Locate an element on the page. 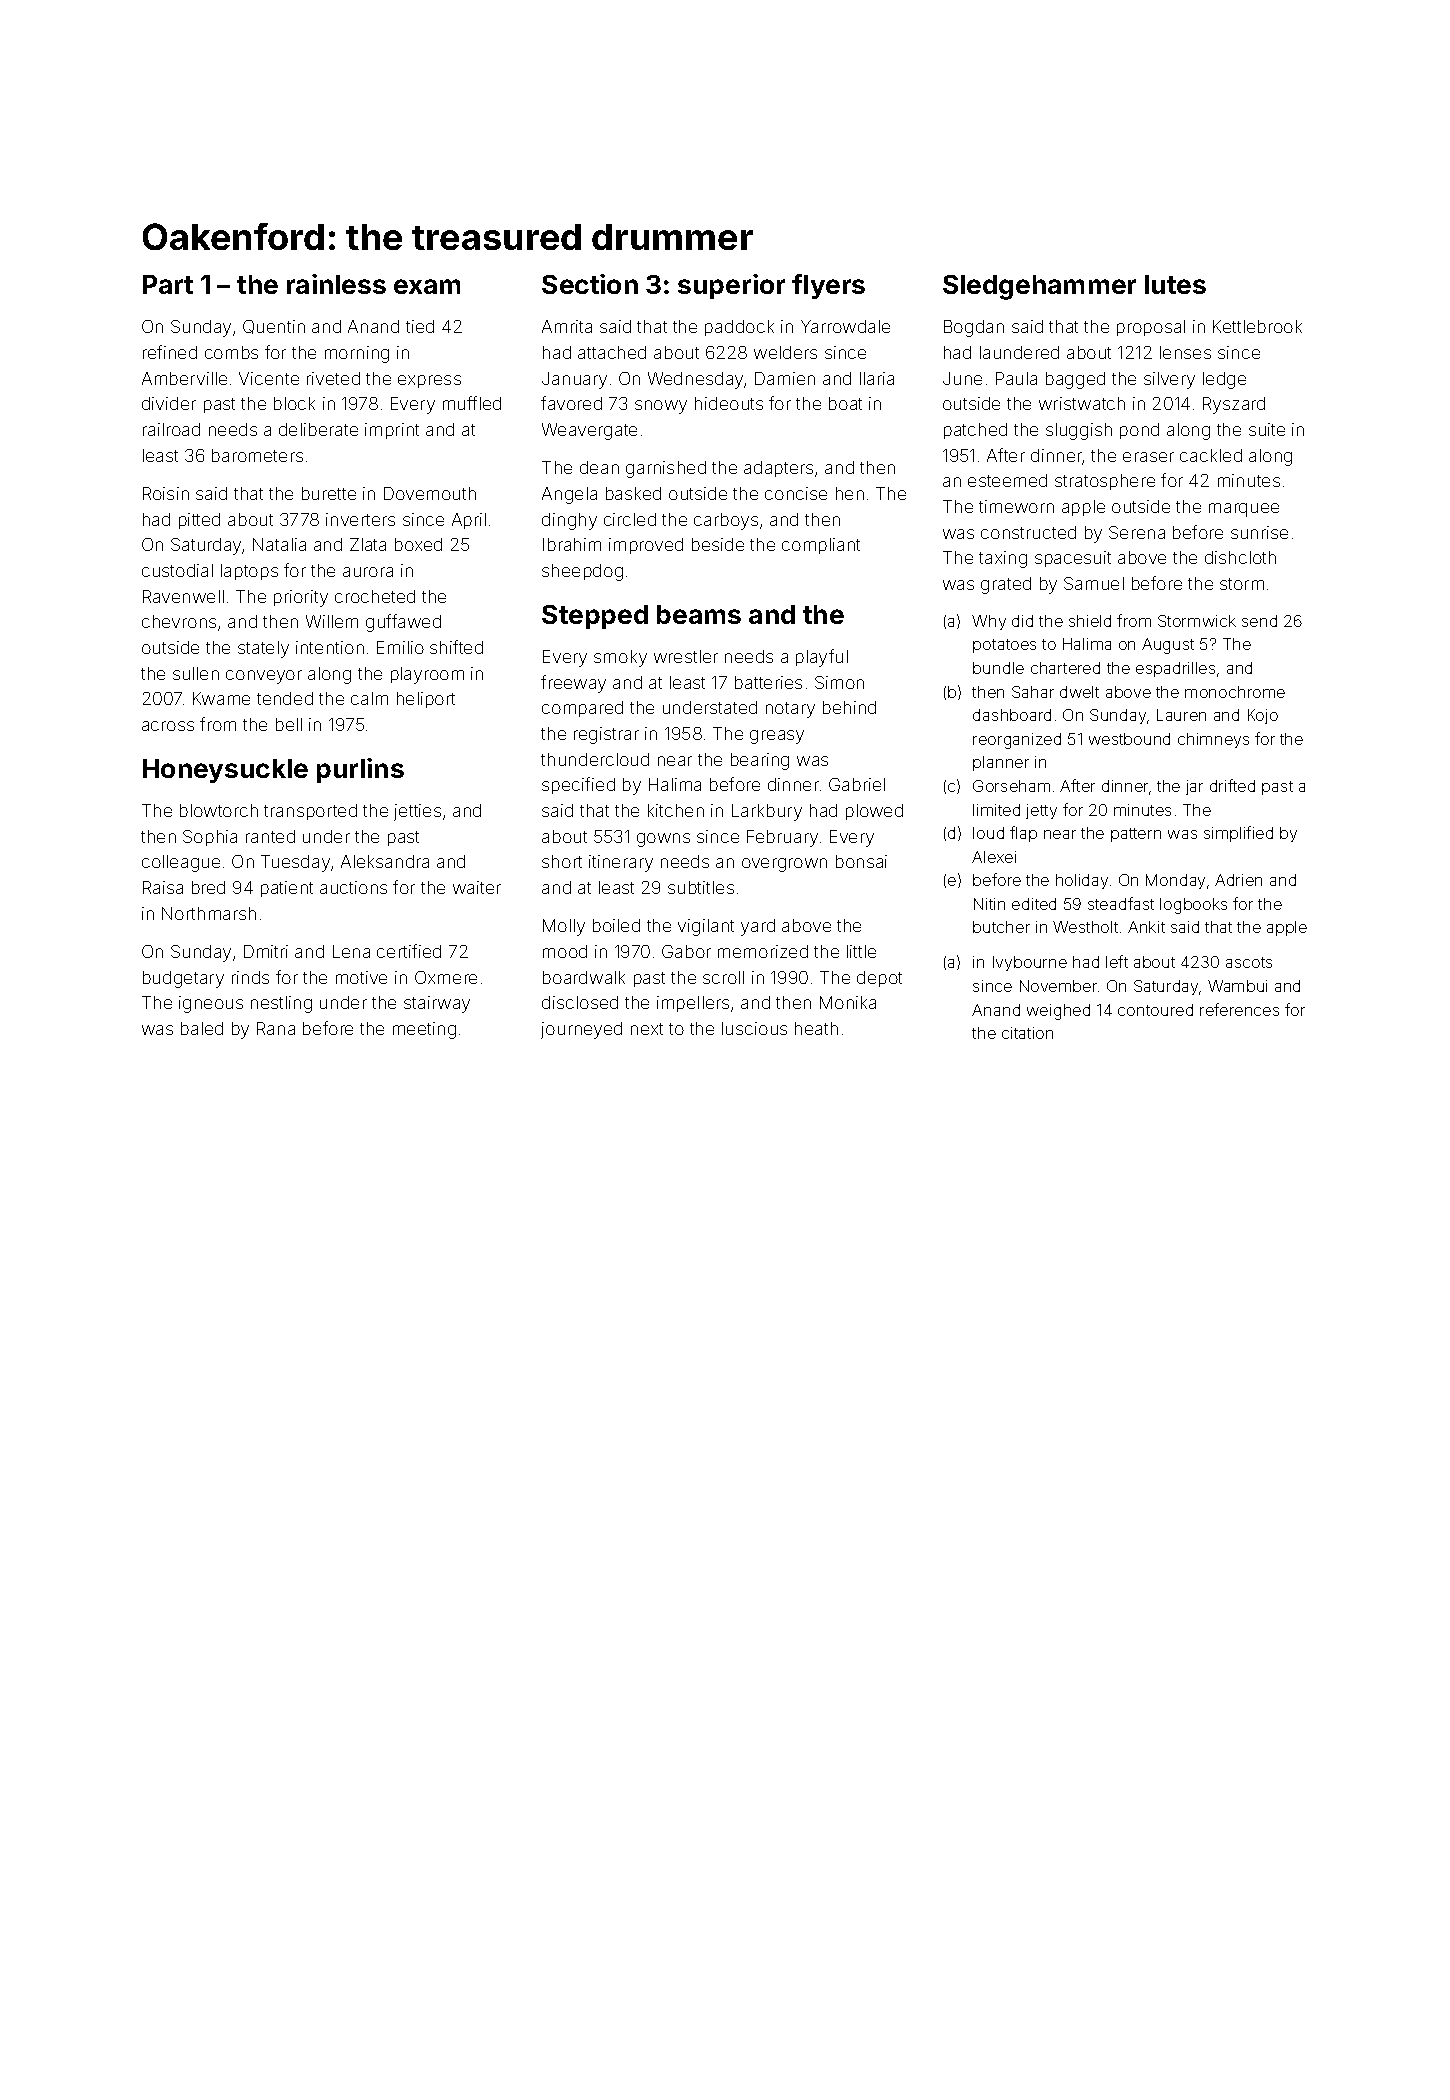 The image size is (1450, 2100). Part is located at coordinates (168, 284).
